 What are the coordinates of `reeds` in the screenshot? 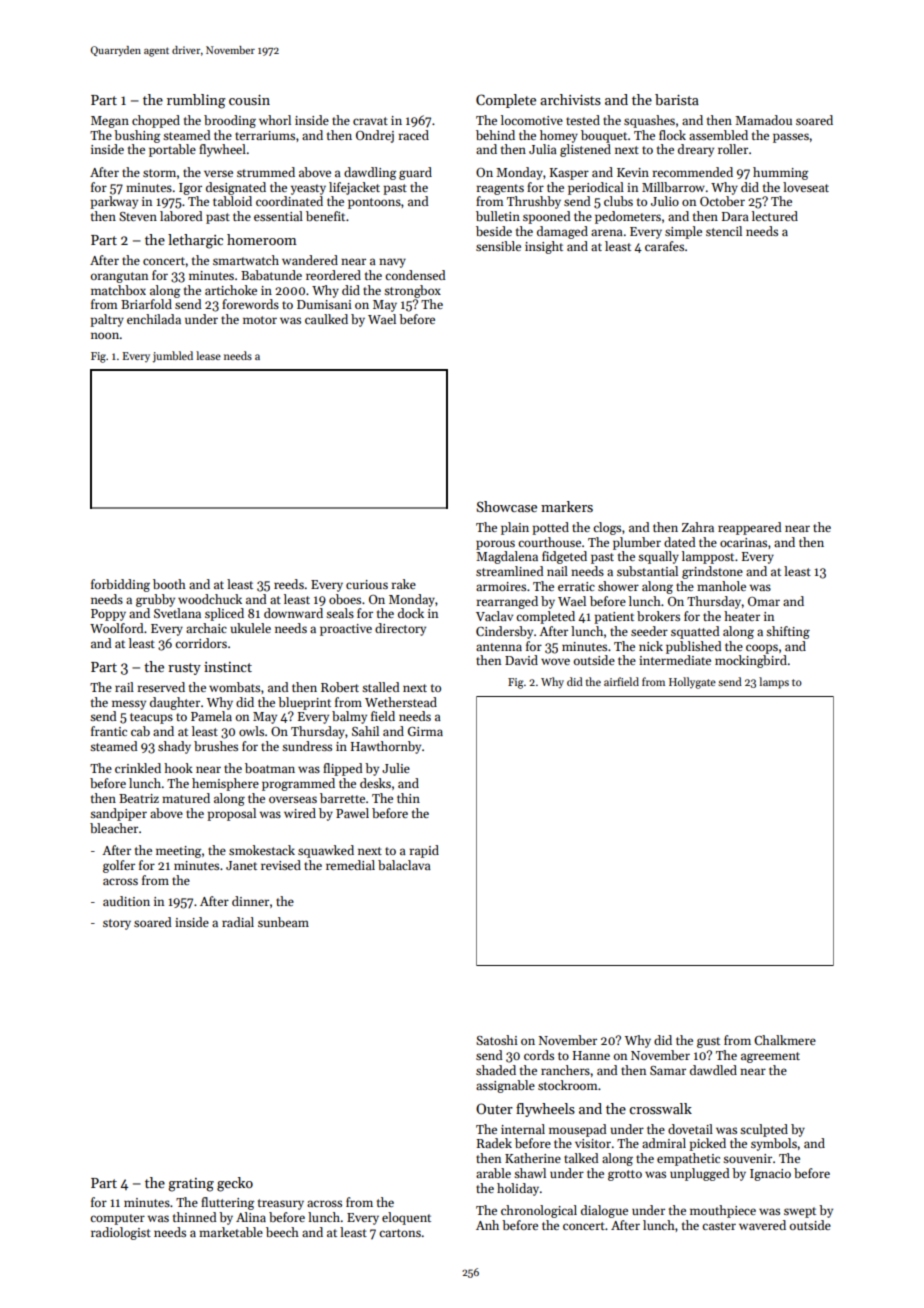 It's located at (289, 584).
